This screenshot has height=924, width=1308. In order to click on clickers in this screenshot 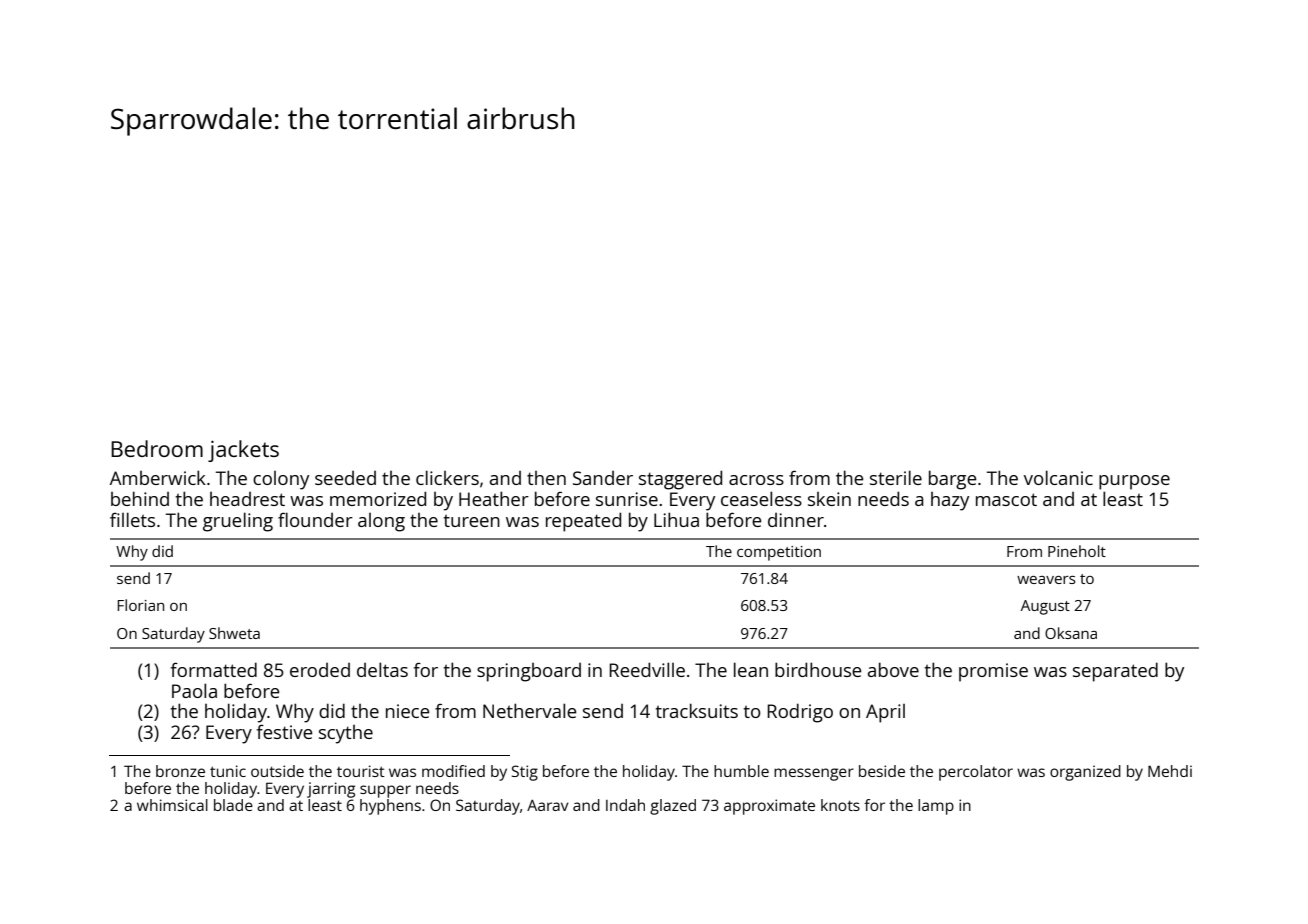, I will do `click(447, 477)`.
